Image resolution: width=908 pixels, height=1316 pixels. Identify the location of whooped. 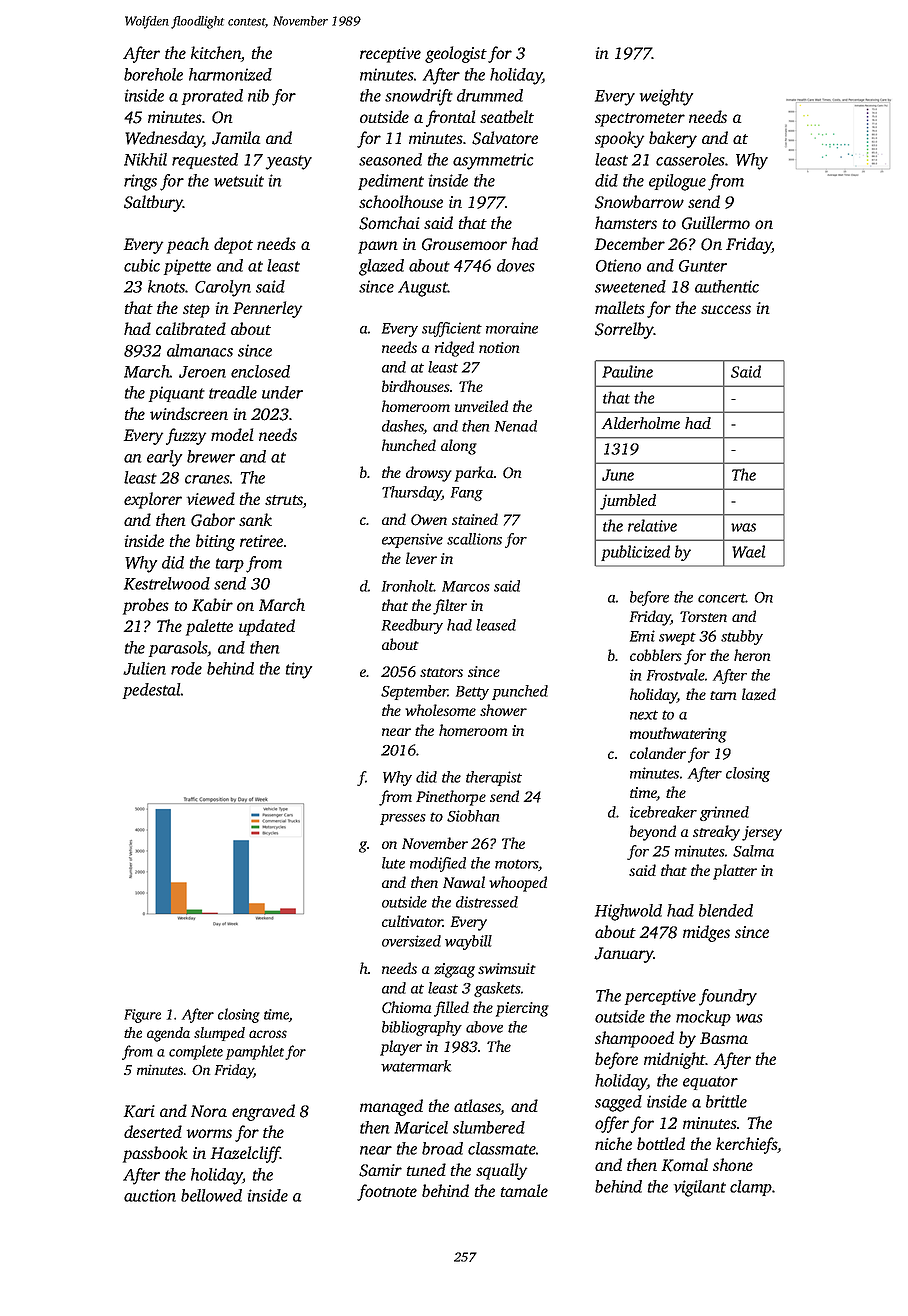
(518, 884).
